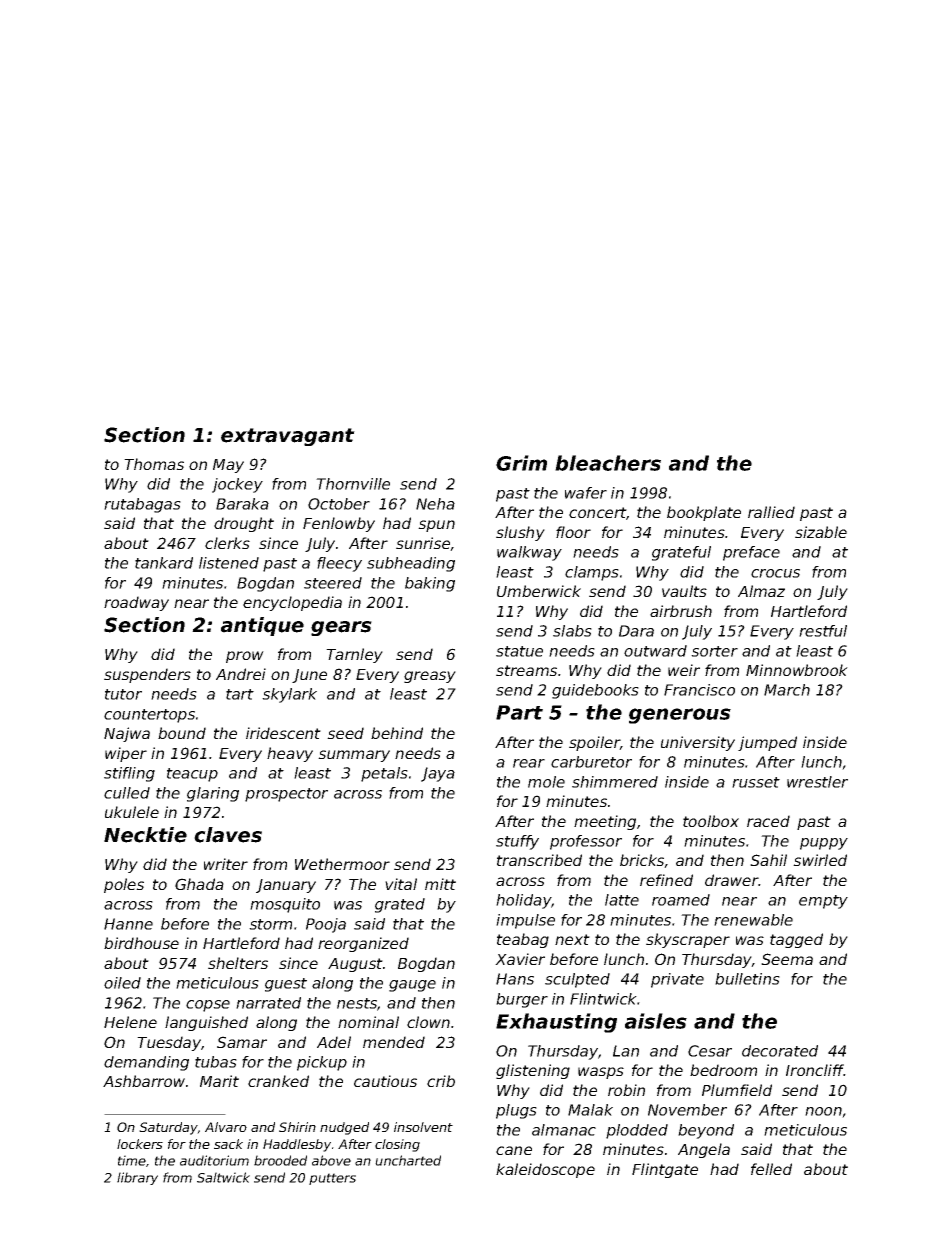 The height and width of the screenshot is (1233, 952). I want to click on Almaz, so click(761, 591).
